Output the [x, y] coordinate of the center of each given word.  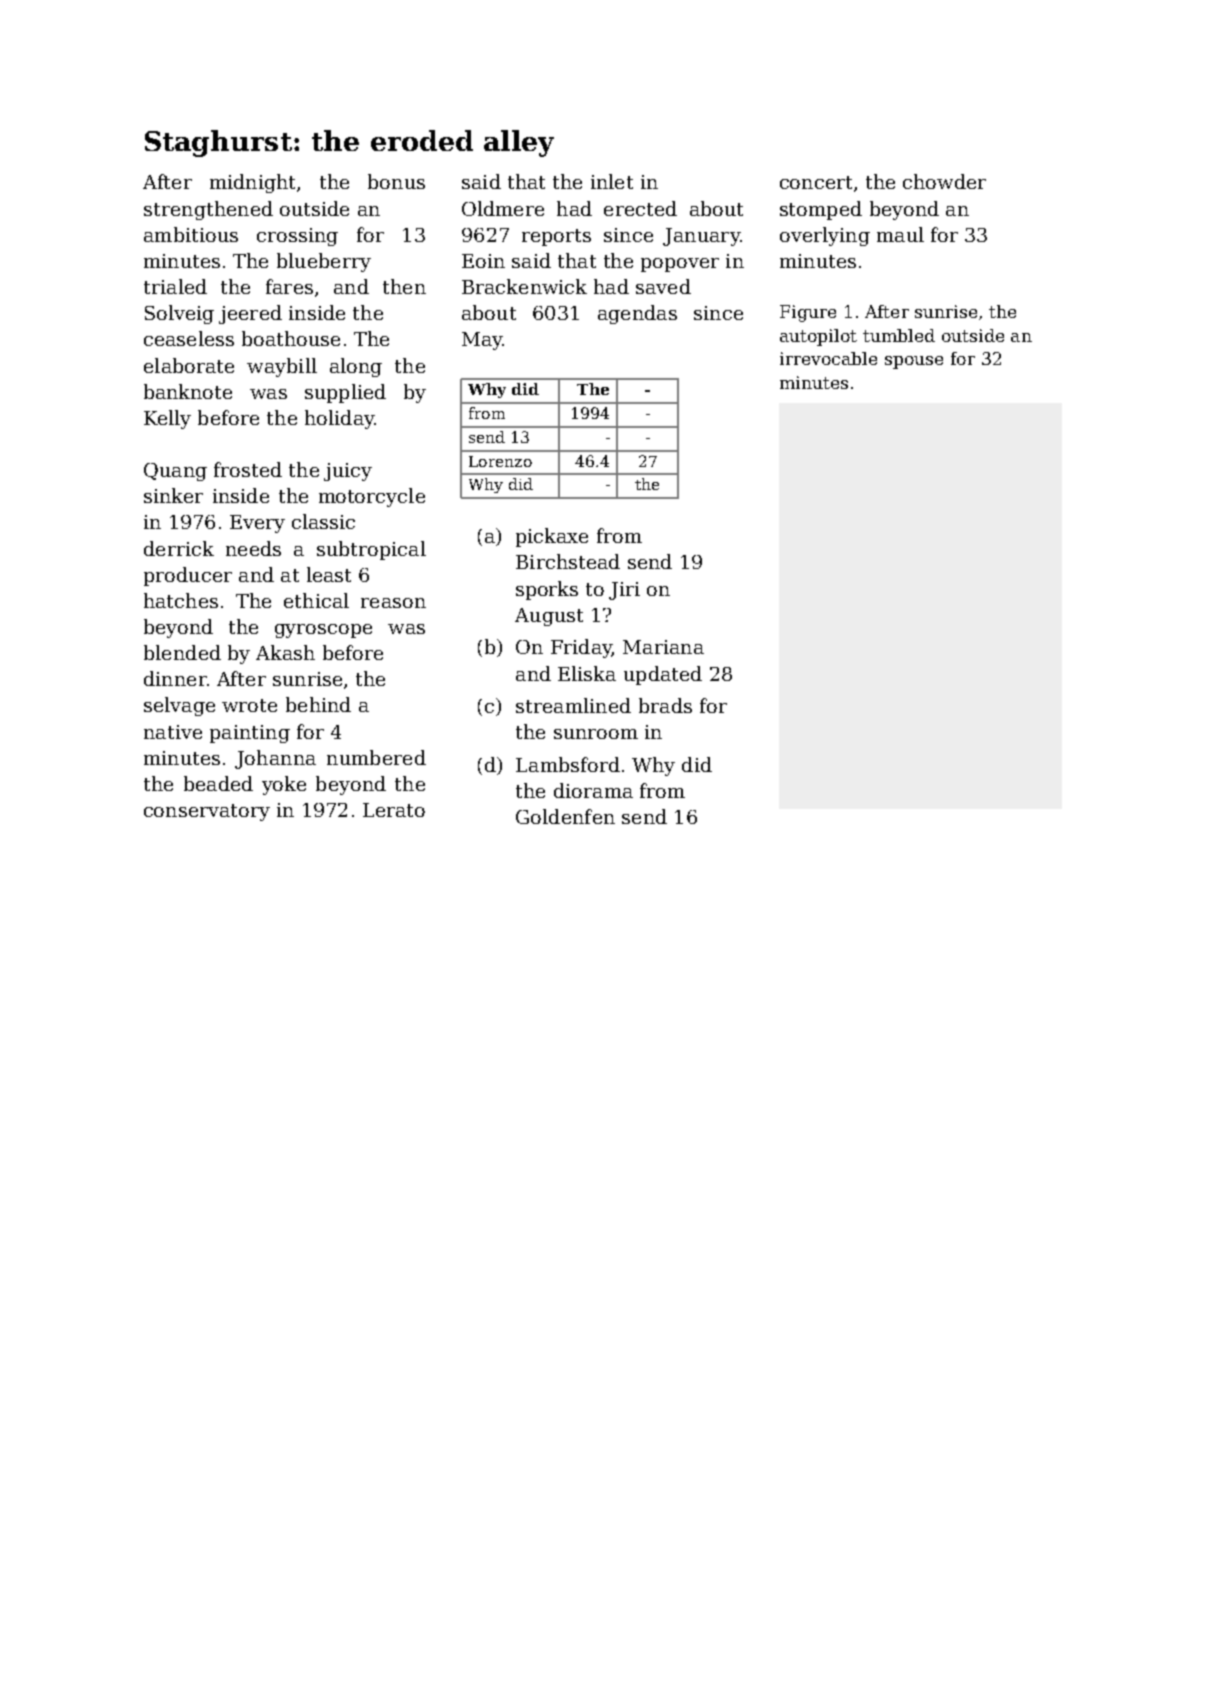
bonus [396, 181]
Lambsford [568, 764]
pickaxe [552, 537]
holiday [339, 419]
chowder [944, 181]
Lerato [394, 810]
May [482, 341]
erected [640, 208]
